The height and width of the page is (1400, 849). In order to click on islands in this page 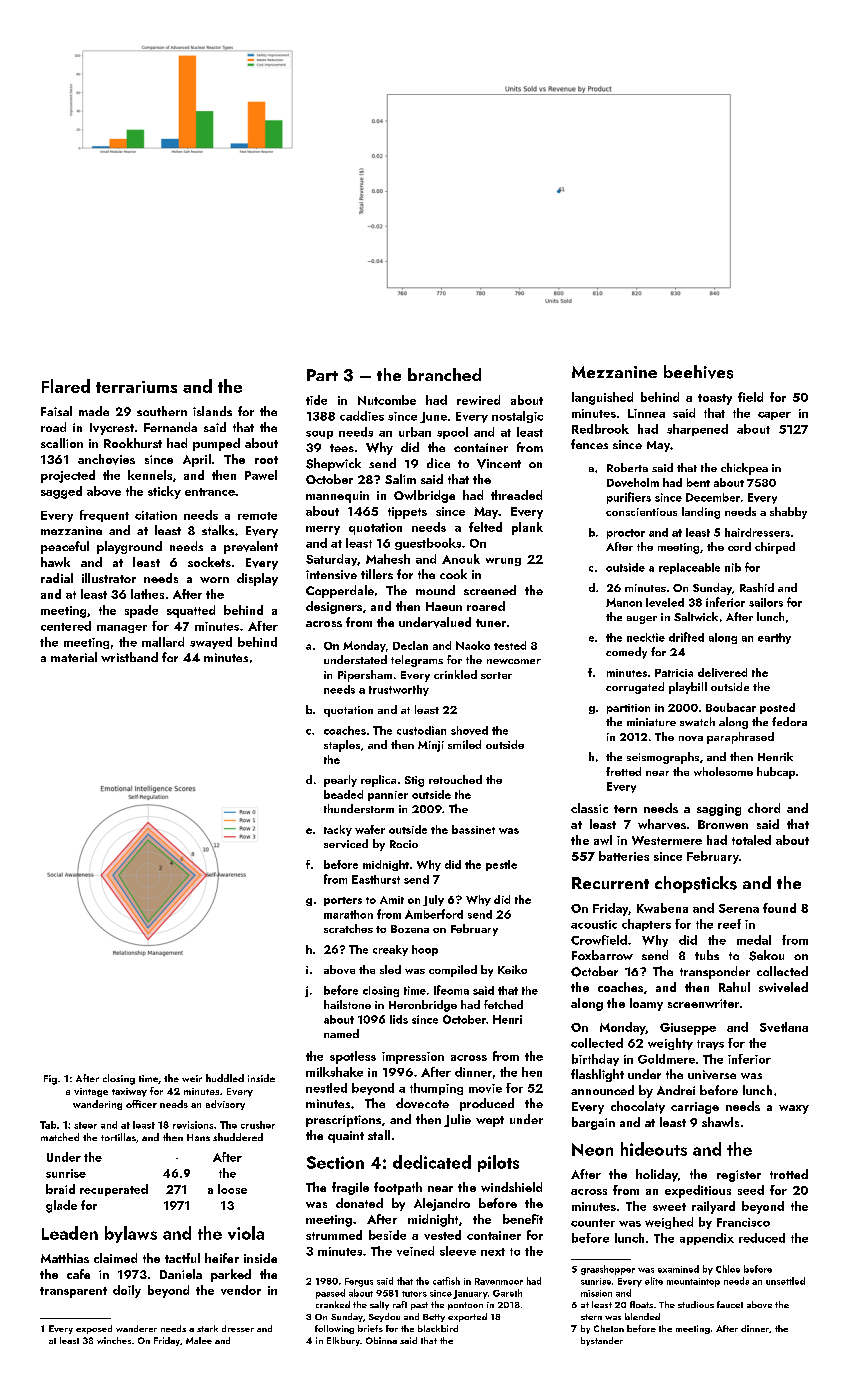, I will do `click(212, 411)`.
